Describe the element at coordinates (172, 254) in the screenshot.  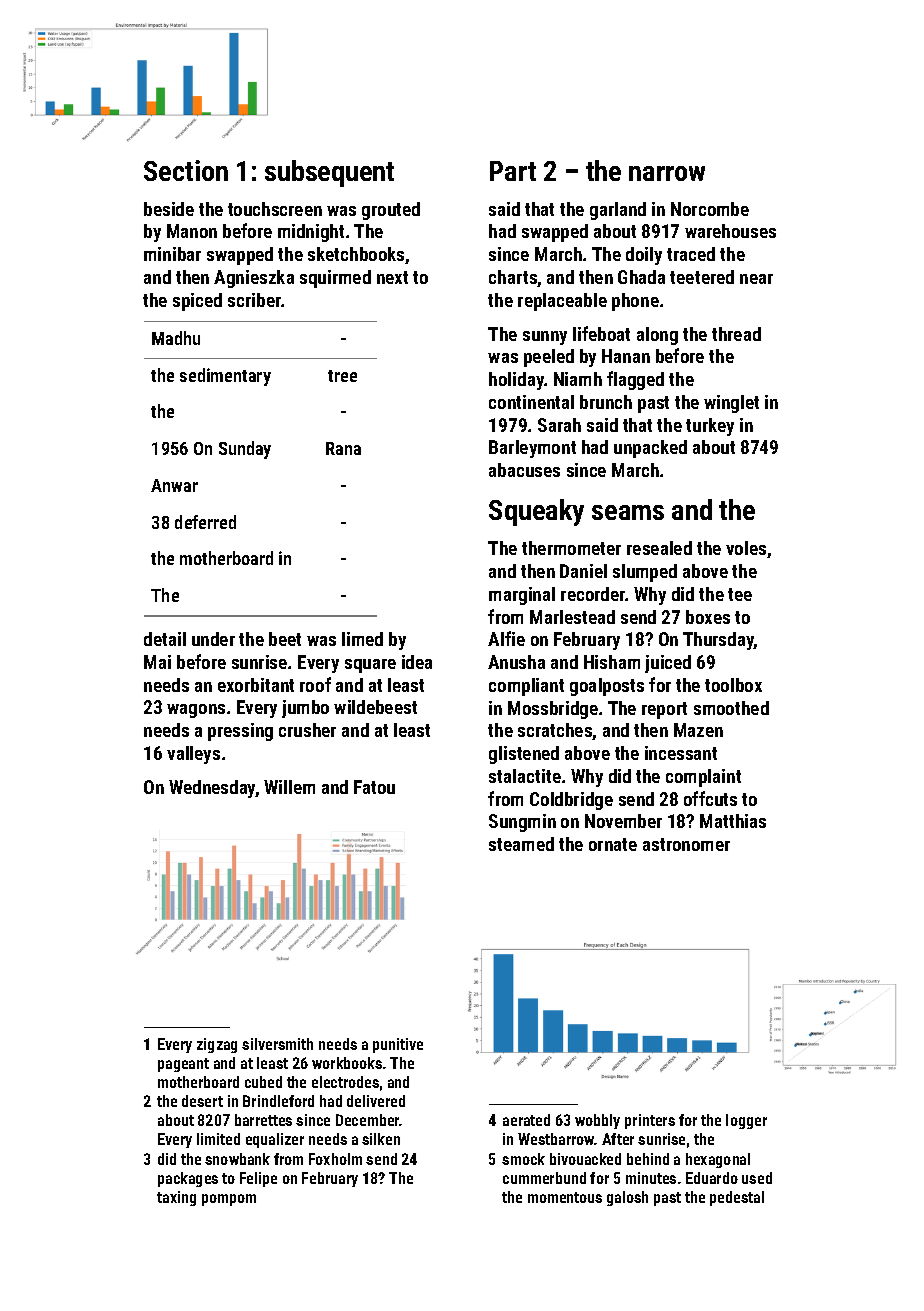
I see `minibar` at that location.
